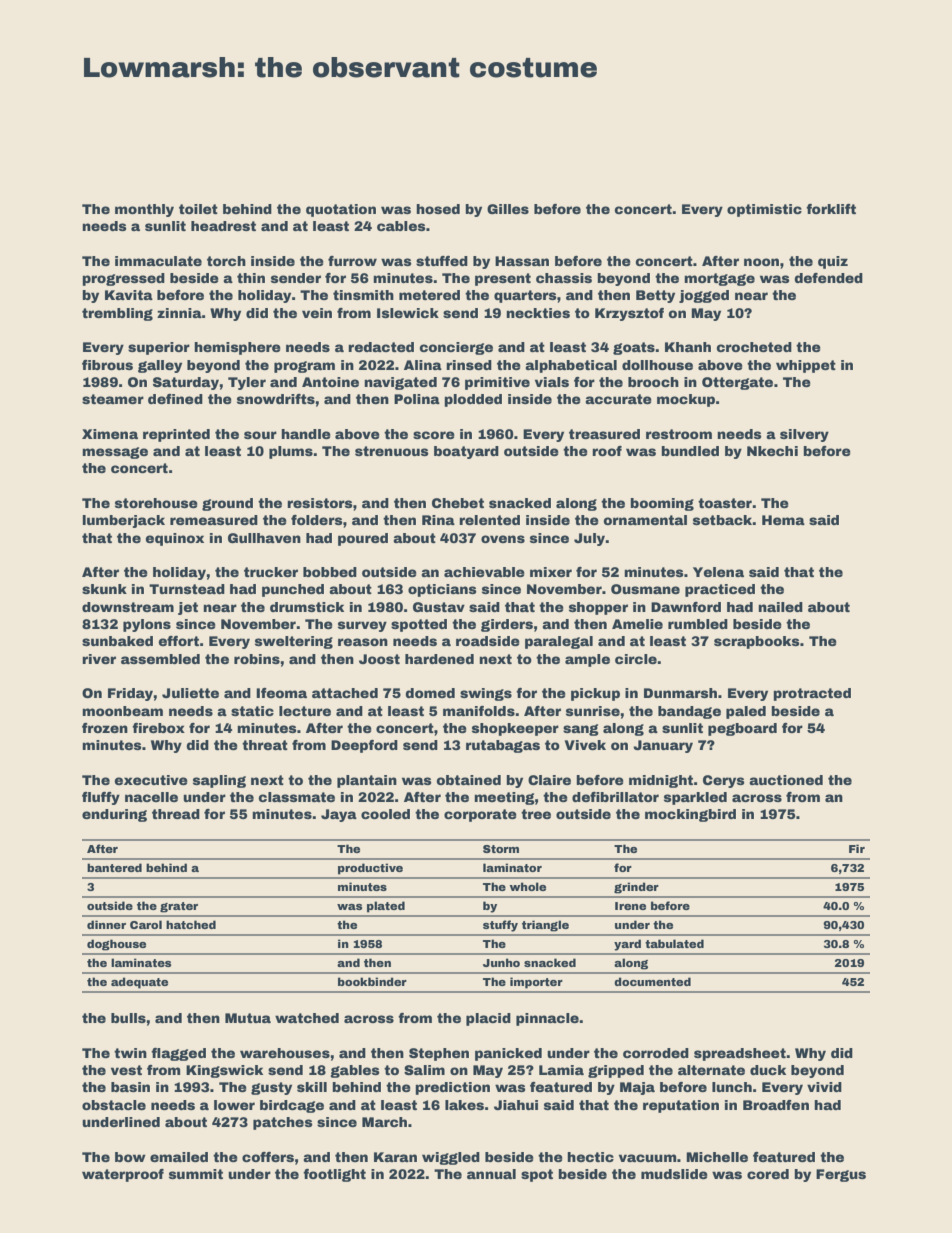  I want to click on quarters, so click(525, 296).
